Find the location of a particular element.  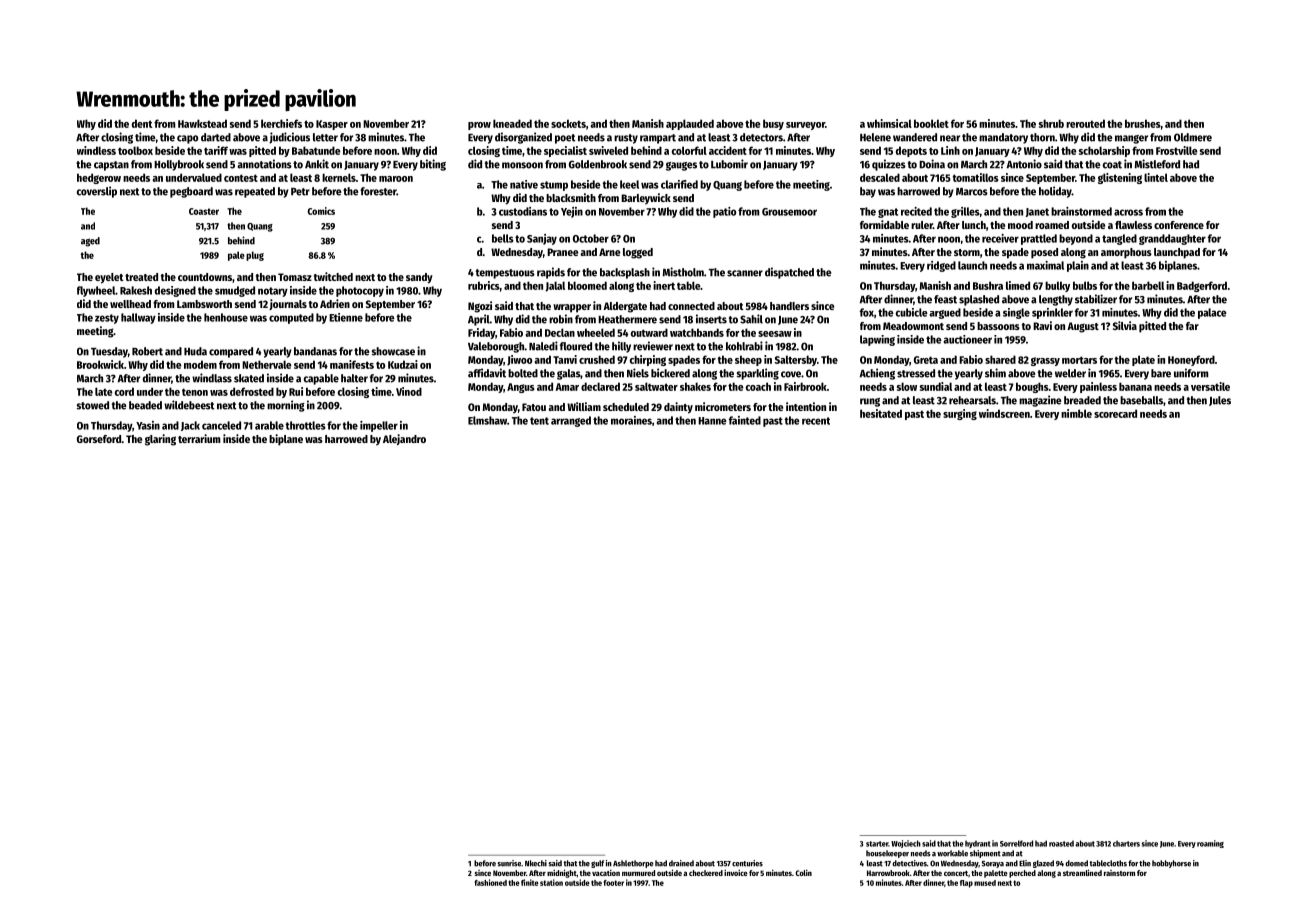

manifests is located at coordinates (352, 364).
